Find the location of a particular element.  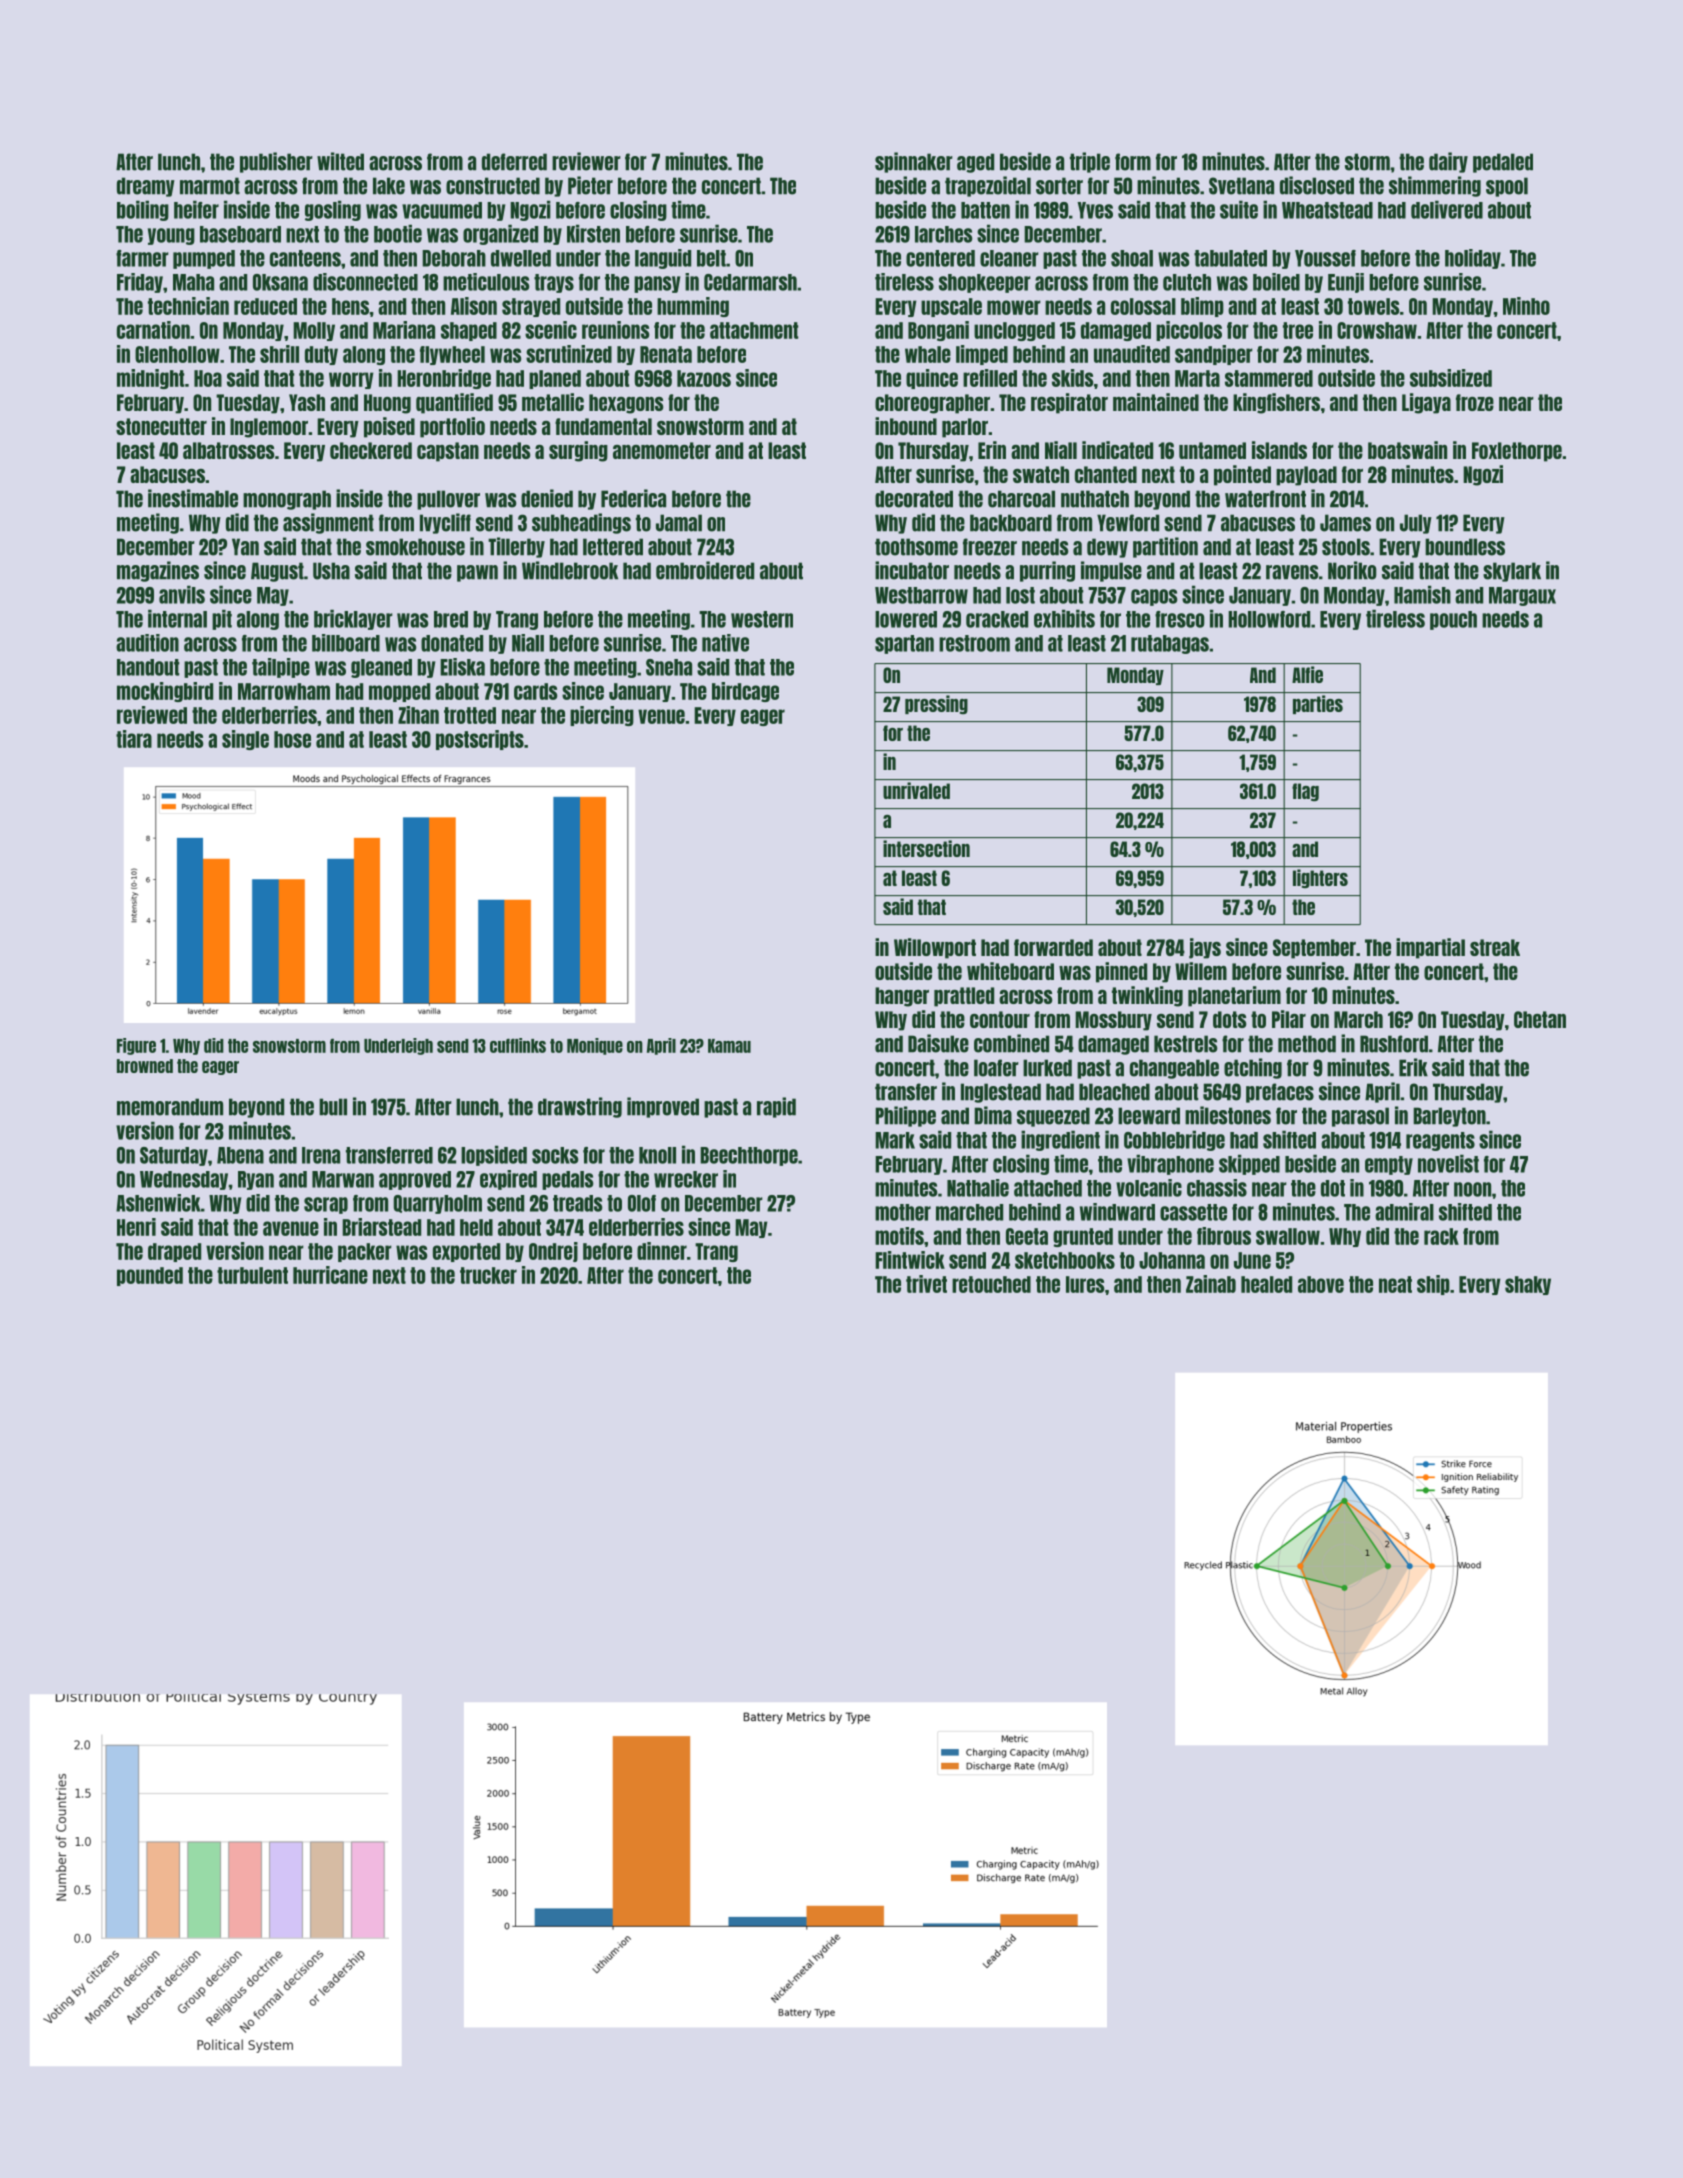

bull is located at coordinates (333, 1107).
